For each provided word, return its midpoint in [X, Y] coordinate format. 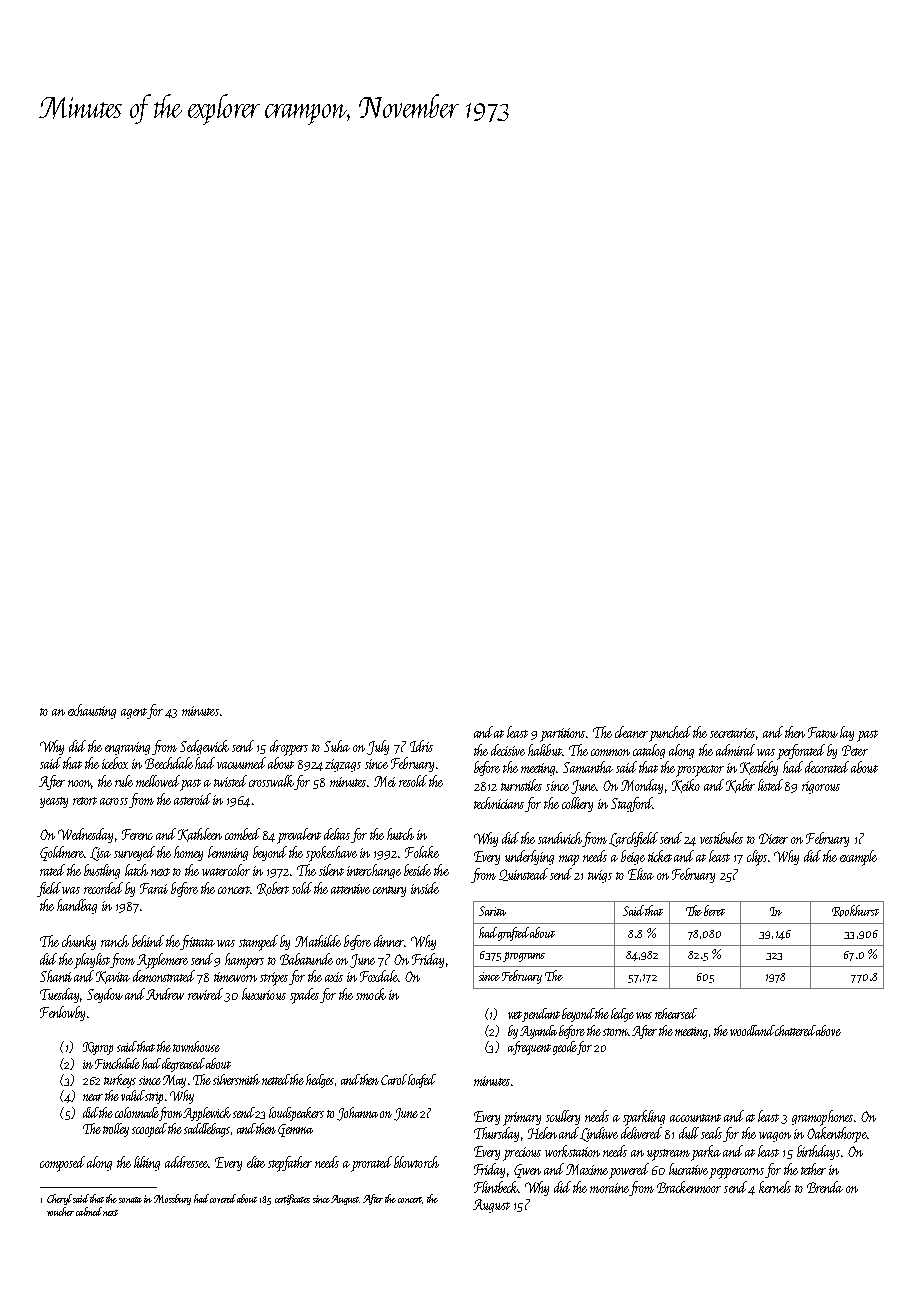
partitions [562, 735]
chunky [79, 942]
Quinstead [523, 874]
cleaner [631, 732]
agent [134, 713]
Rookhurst [855, 911]
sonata [130, 1200]
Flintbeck [496, 1187]
